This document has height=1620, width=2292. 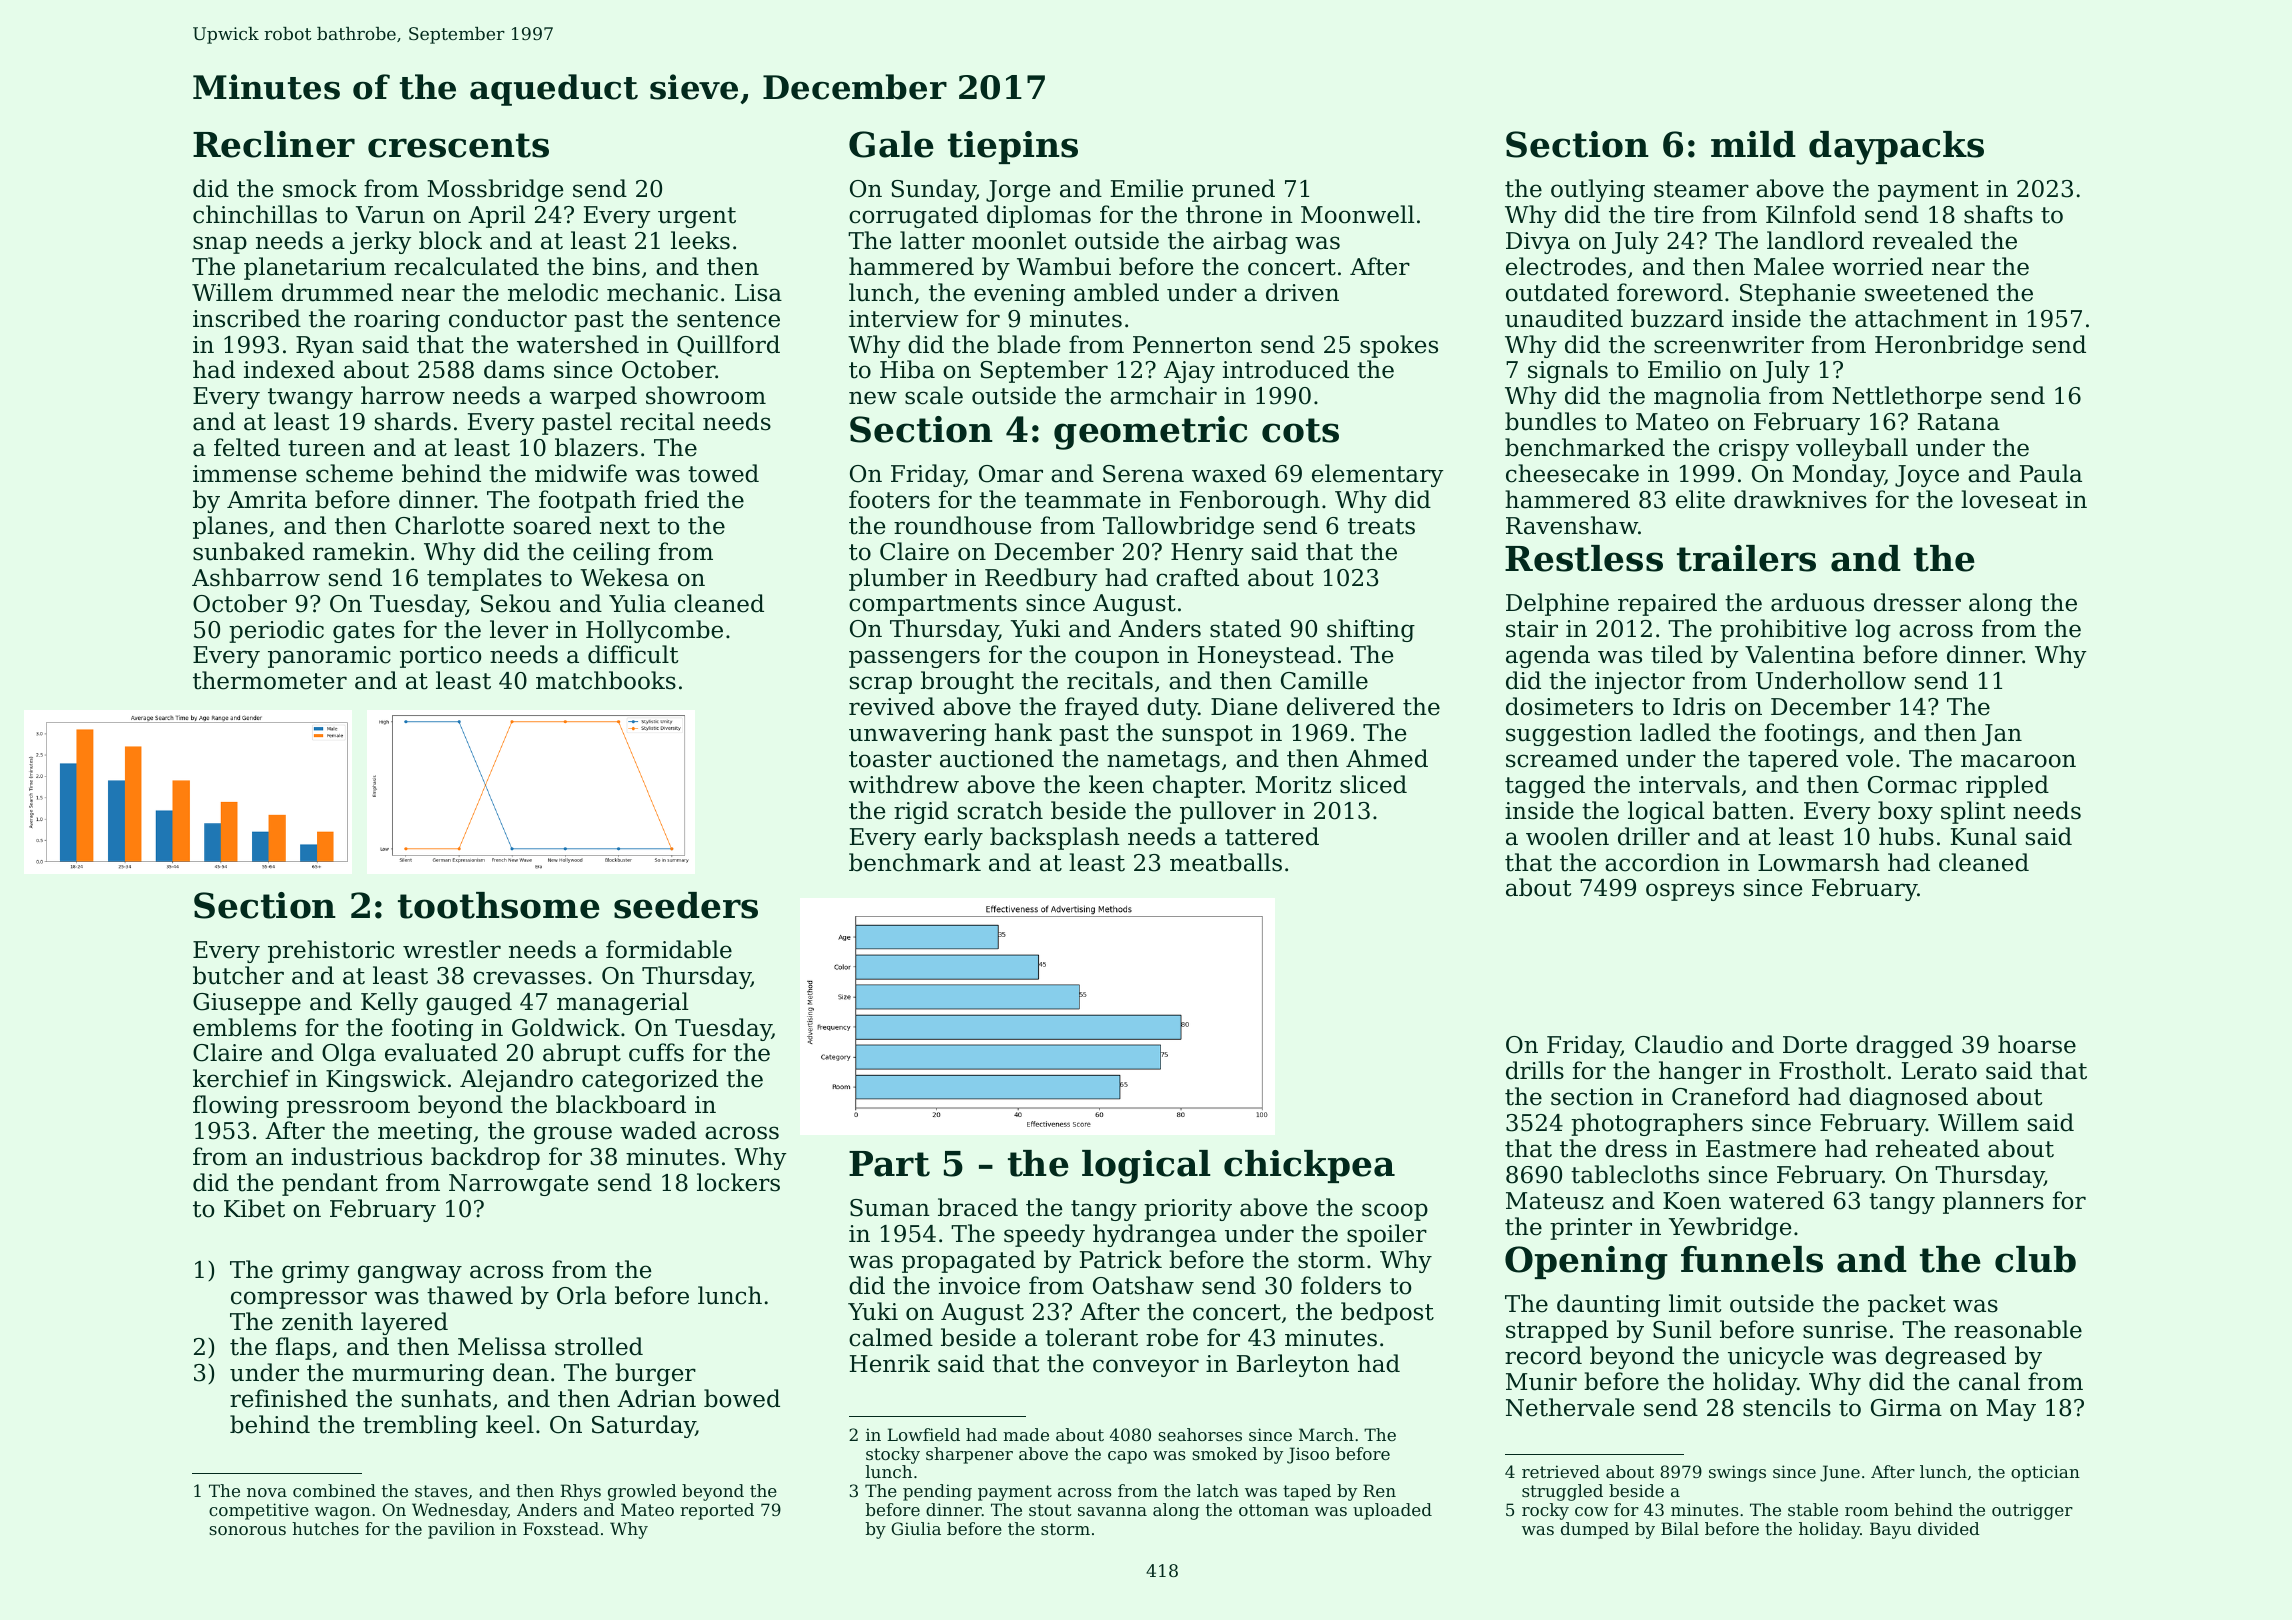 What do you see at coordinates (1041, 579) in the document?
I see `Reedbury` at bounding box center [1041, 579].
